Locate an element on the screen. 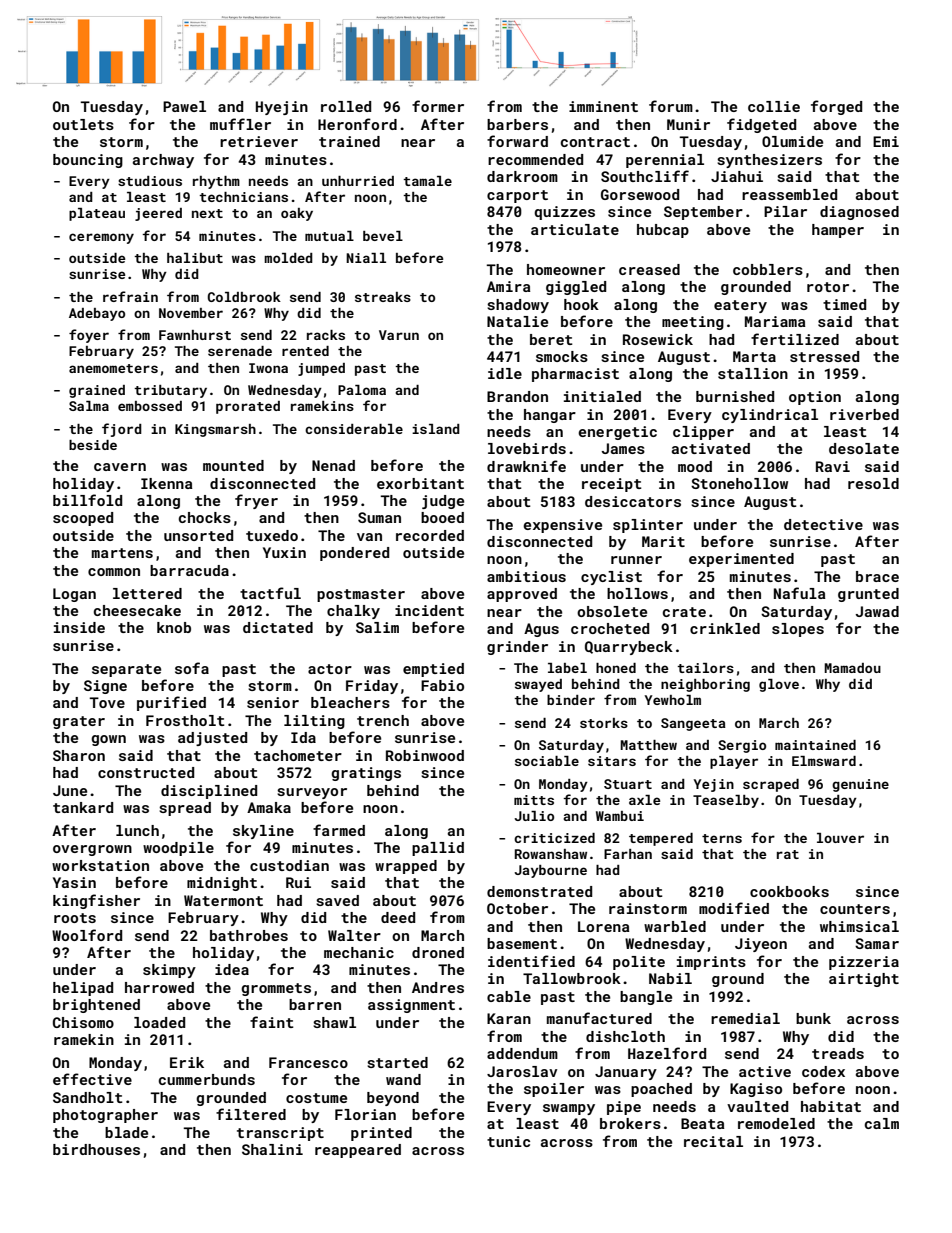 Image resolution: width=952 pixels, height=1233 pixels. lettered is located at coordinates (147, 593).
